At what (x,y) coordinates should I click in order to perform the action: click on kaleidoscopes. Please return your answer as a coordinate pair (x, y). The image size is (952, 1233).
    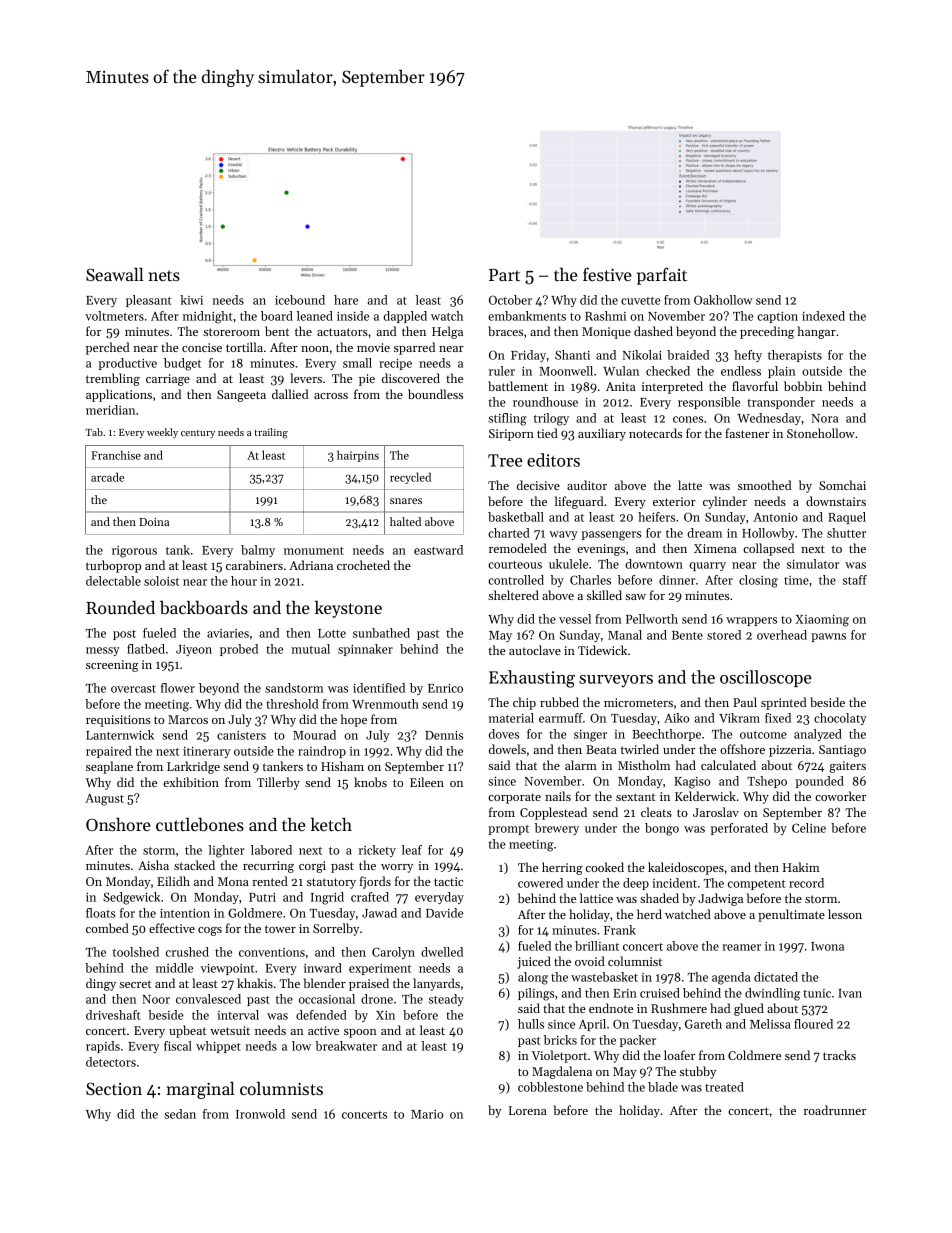
    Looking at the image, I should click on (686, 868).
